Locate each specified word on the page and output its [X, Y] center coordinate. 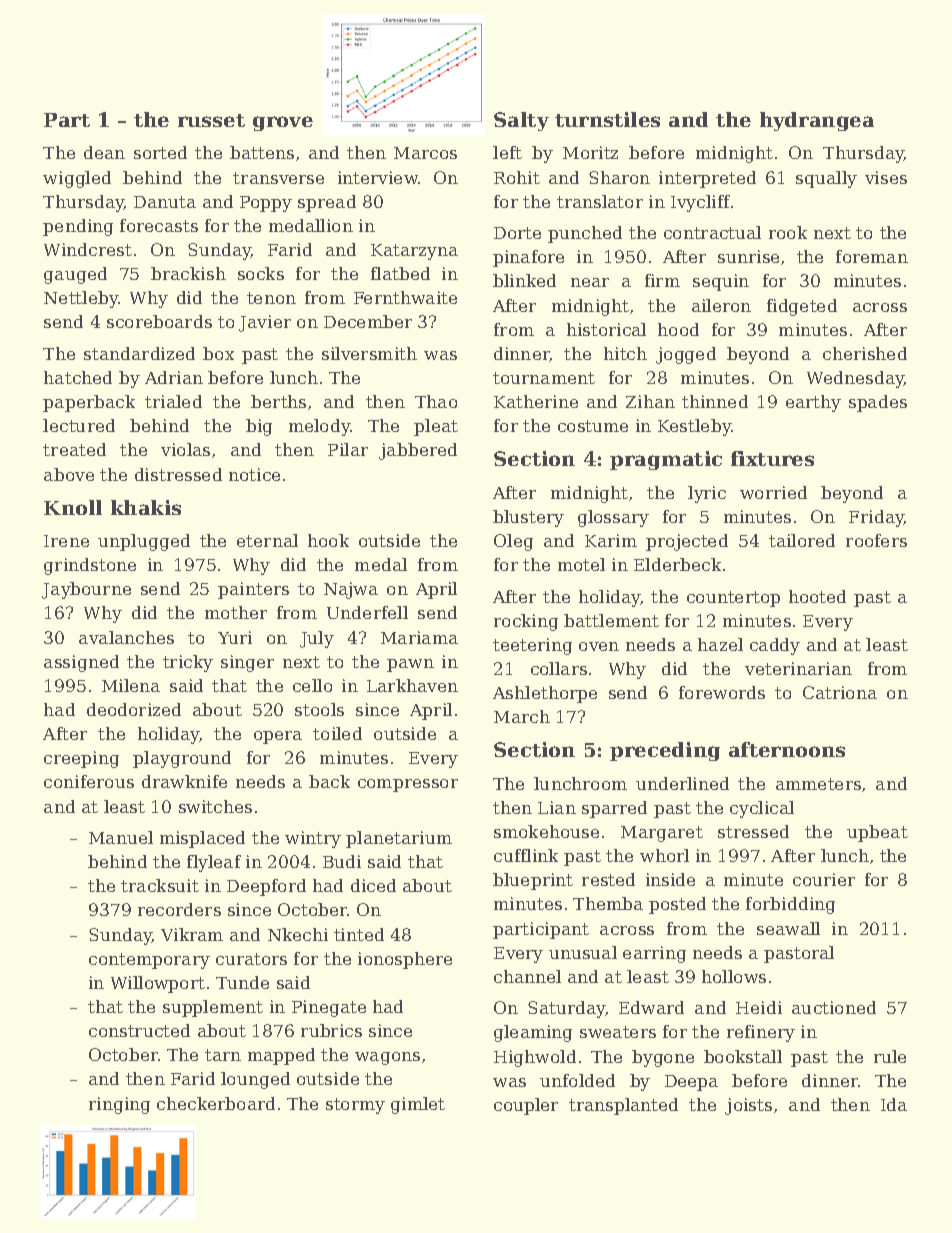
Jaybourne [86, 590]
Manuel [121, 837]
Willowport [158, 984]
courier [824, 879]
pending [78, 227]
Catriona [840, 692]
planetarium [399, 839]
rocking [526, 622]
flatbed [400, 273]
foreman [872, 256]
